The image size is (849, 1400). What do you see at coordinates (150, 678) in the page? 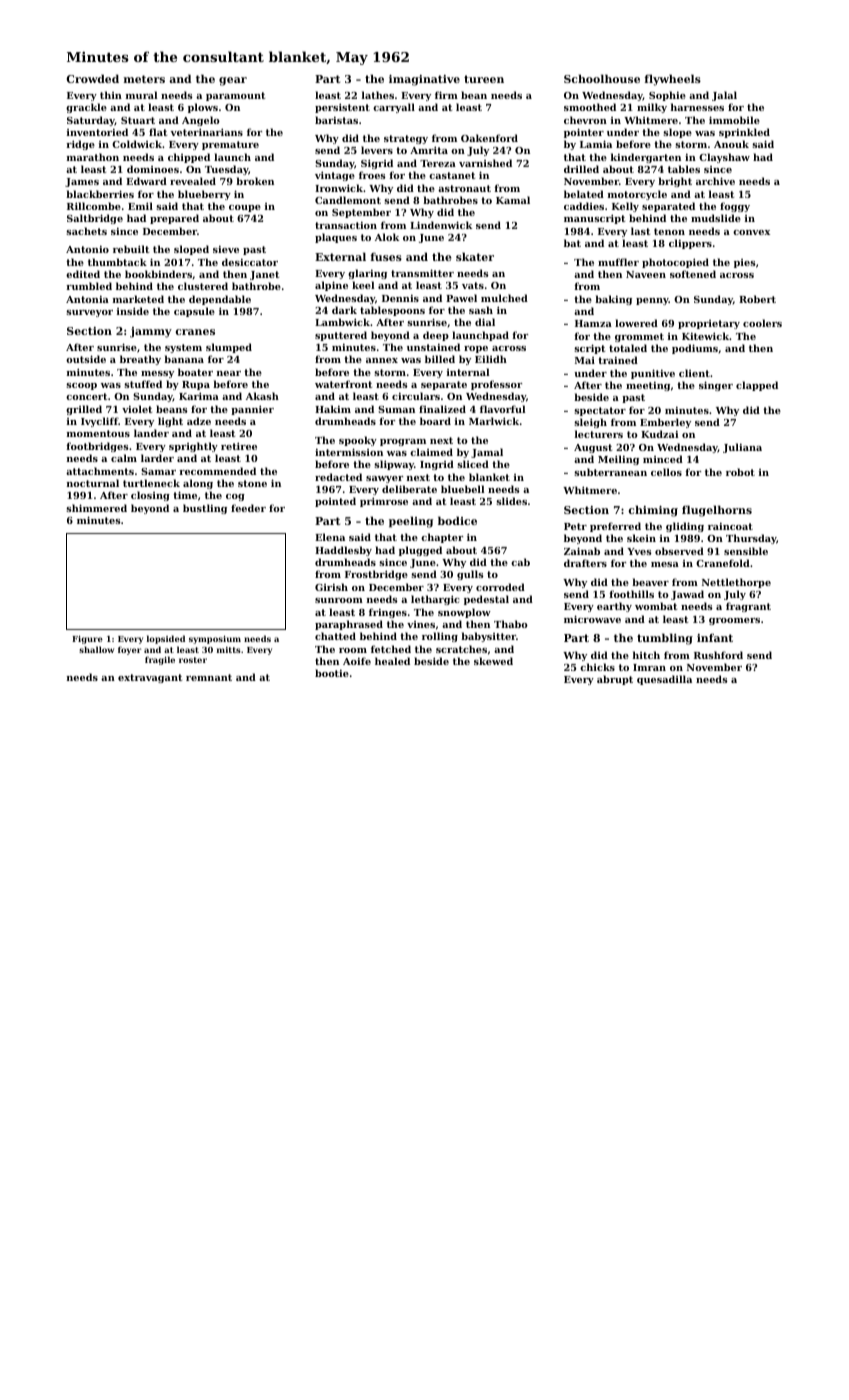
I see `extravagant` at bounding box center [150, 678].
